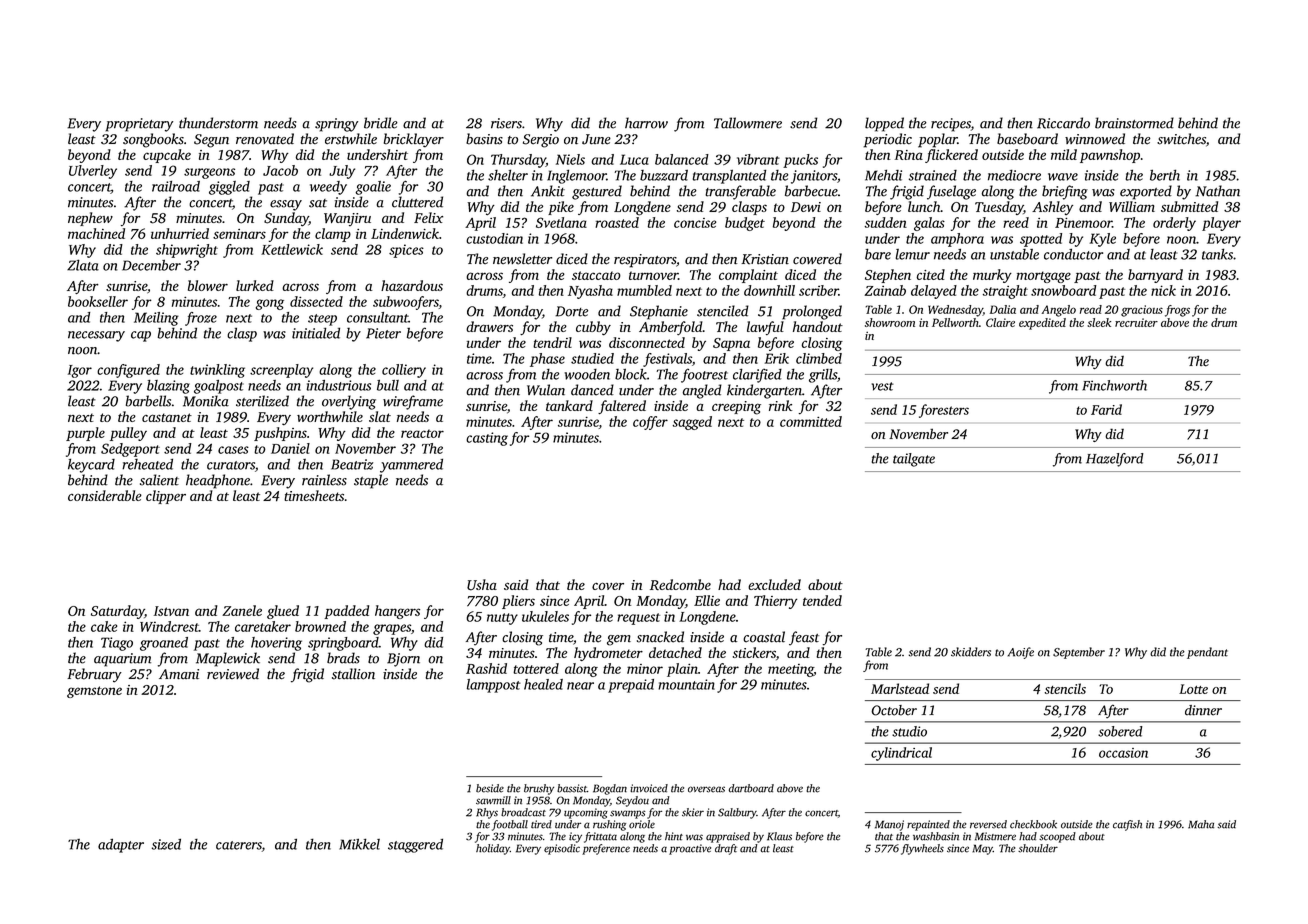 The height and width of the screenshot is (924, 1308). What do you see at coordinates (726, 849) in the screenshot?
I see `draft` at bounding box center [726, 849].
